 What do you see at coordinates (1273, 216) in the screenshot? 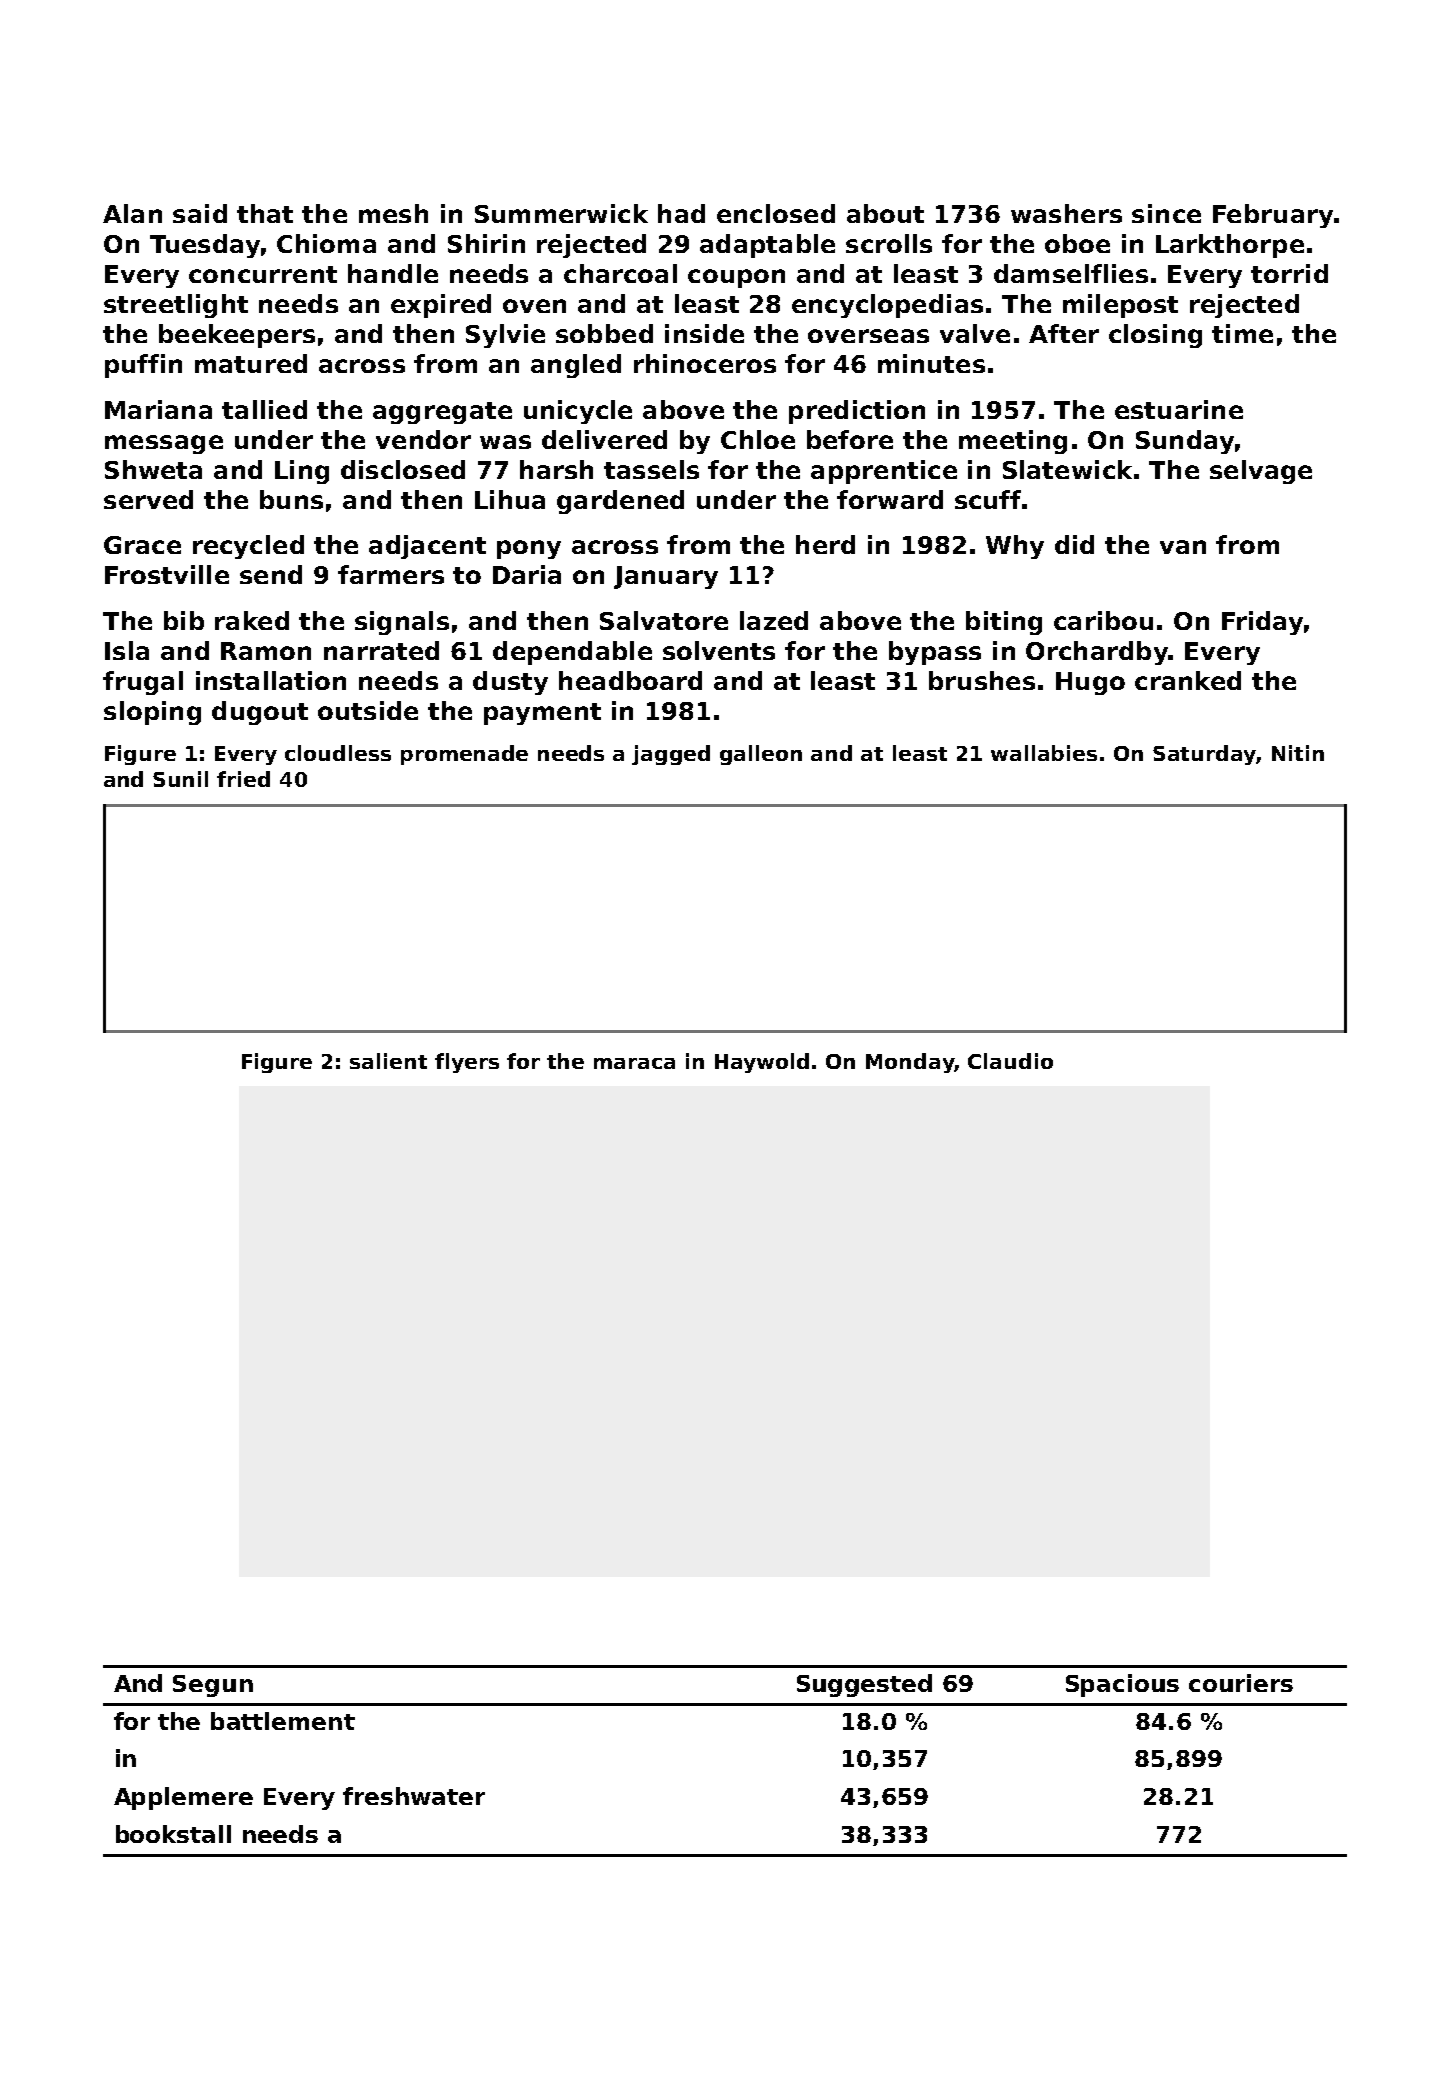
I see `February` at bounding box center [1273, 216].
